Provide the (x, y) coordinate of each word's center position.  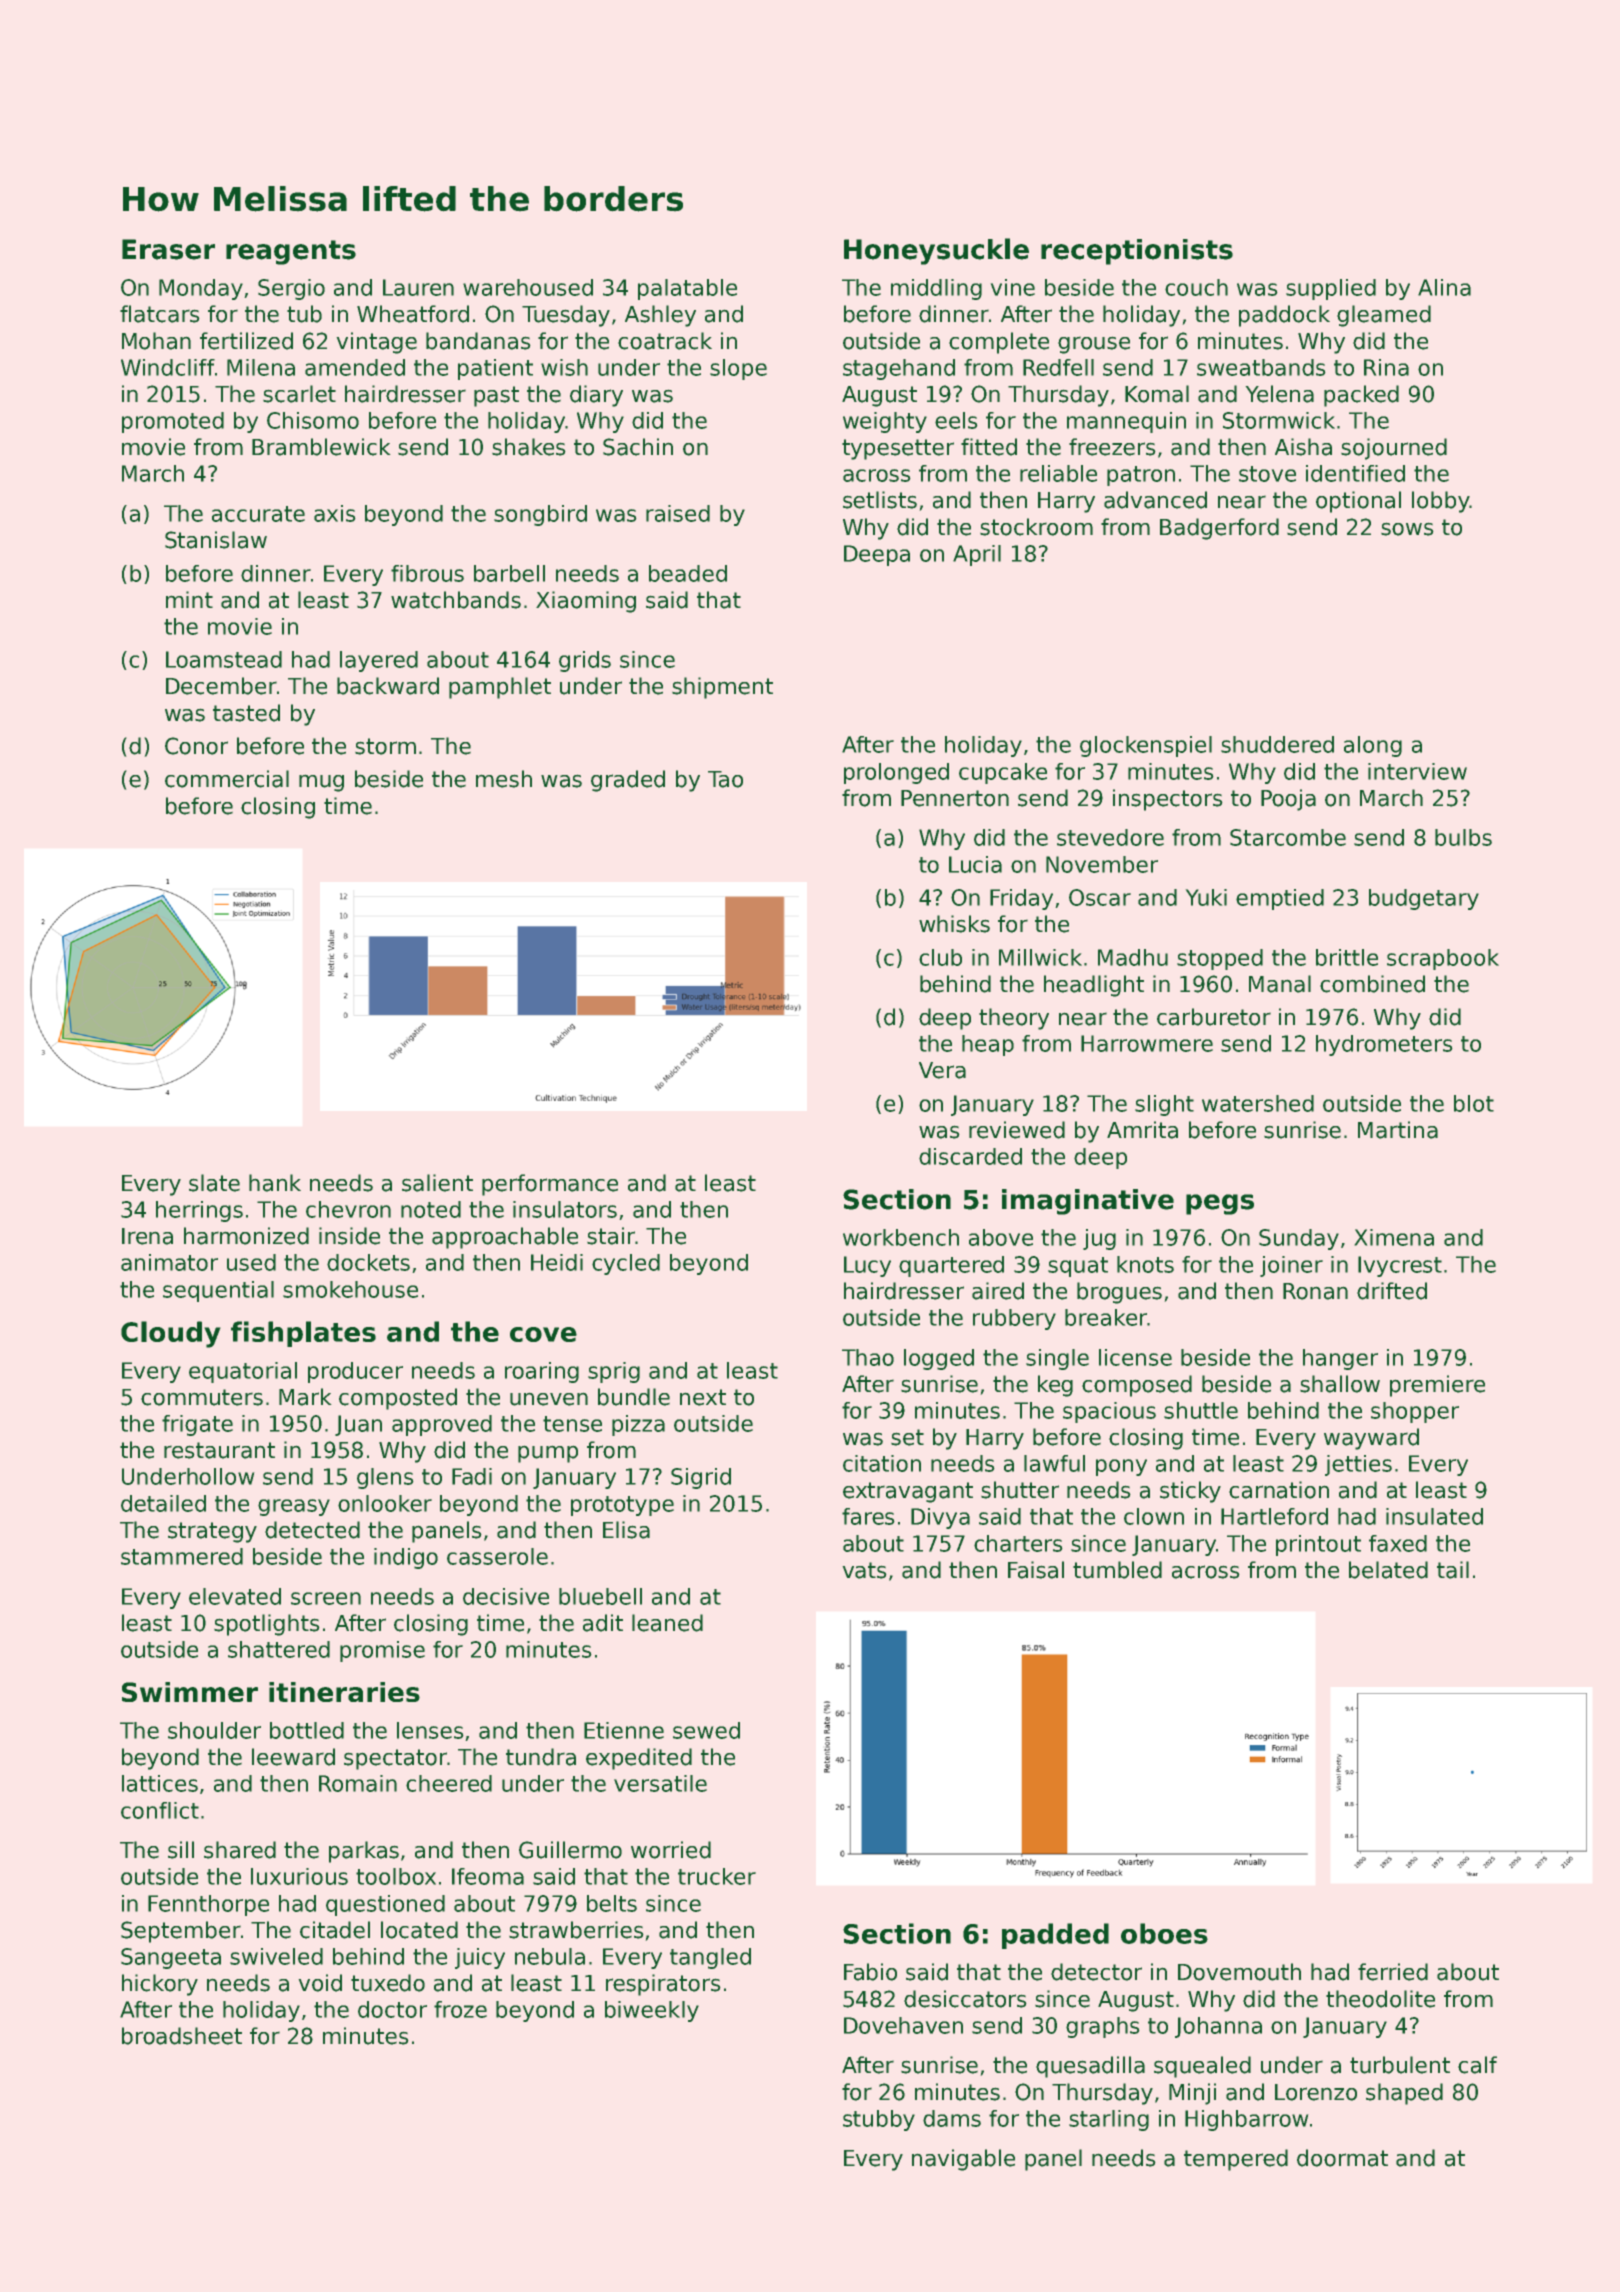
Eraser (168, 249)
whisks (954, 924)
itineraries (344, 1692)
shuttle (1201, 1410)
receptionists (1137, 252)
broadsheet (182, 2036)
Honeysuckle (936, 251)
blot (1474, 1103)
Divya (940, 1518)
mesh (504, 779)
